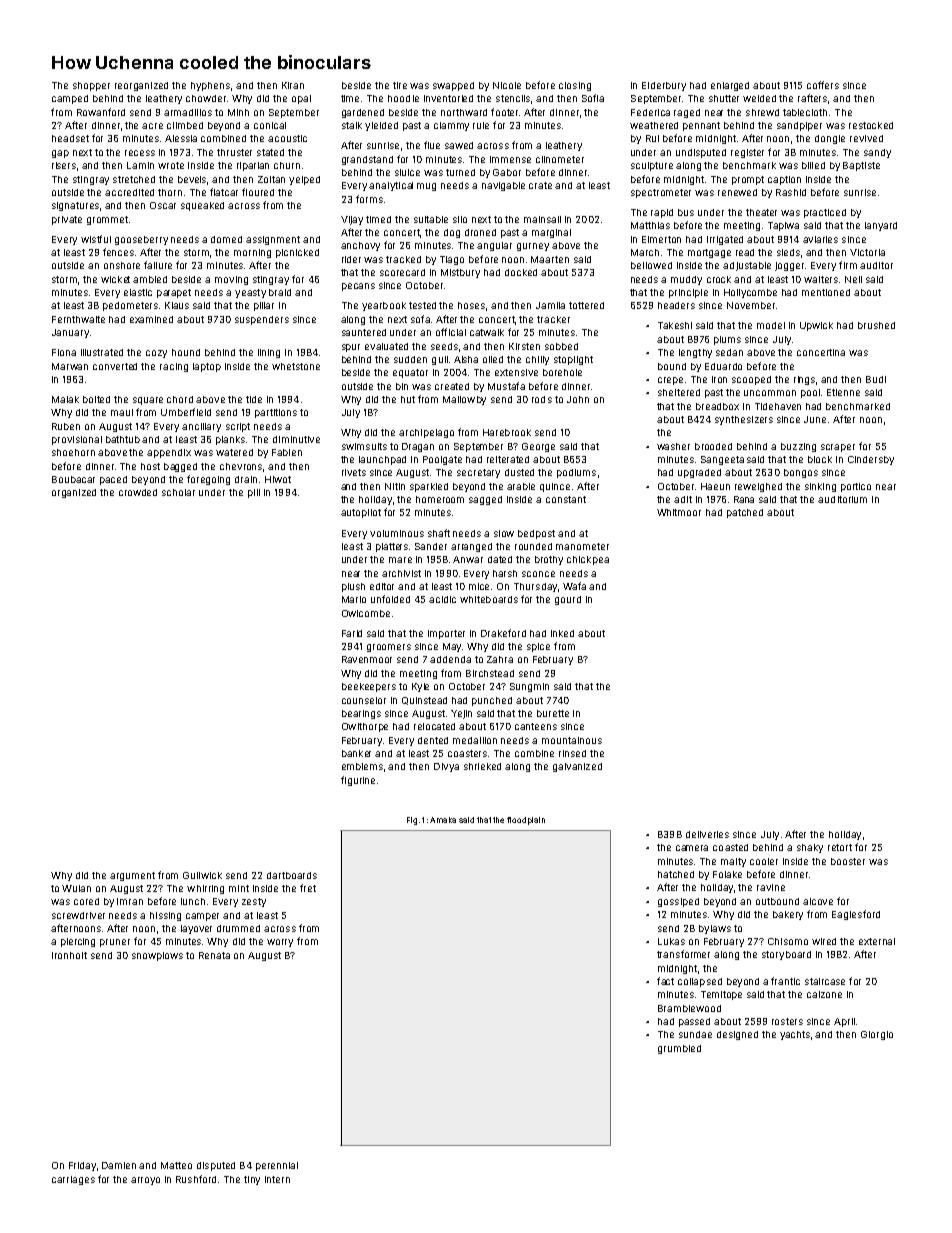 This document has width=952, height=1233. Describe the element at coordinates (453, 86) in the document. I see `swapped` at that location.
